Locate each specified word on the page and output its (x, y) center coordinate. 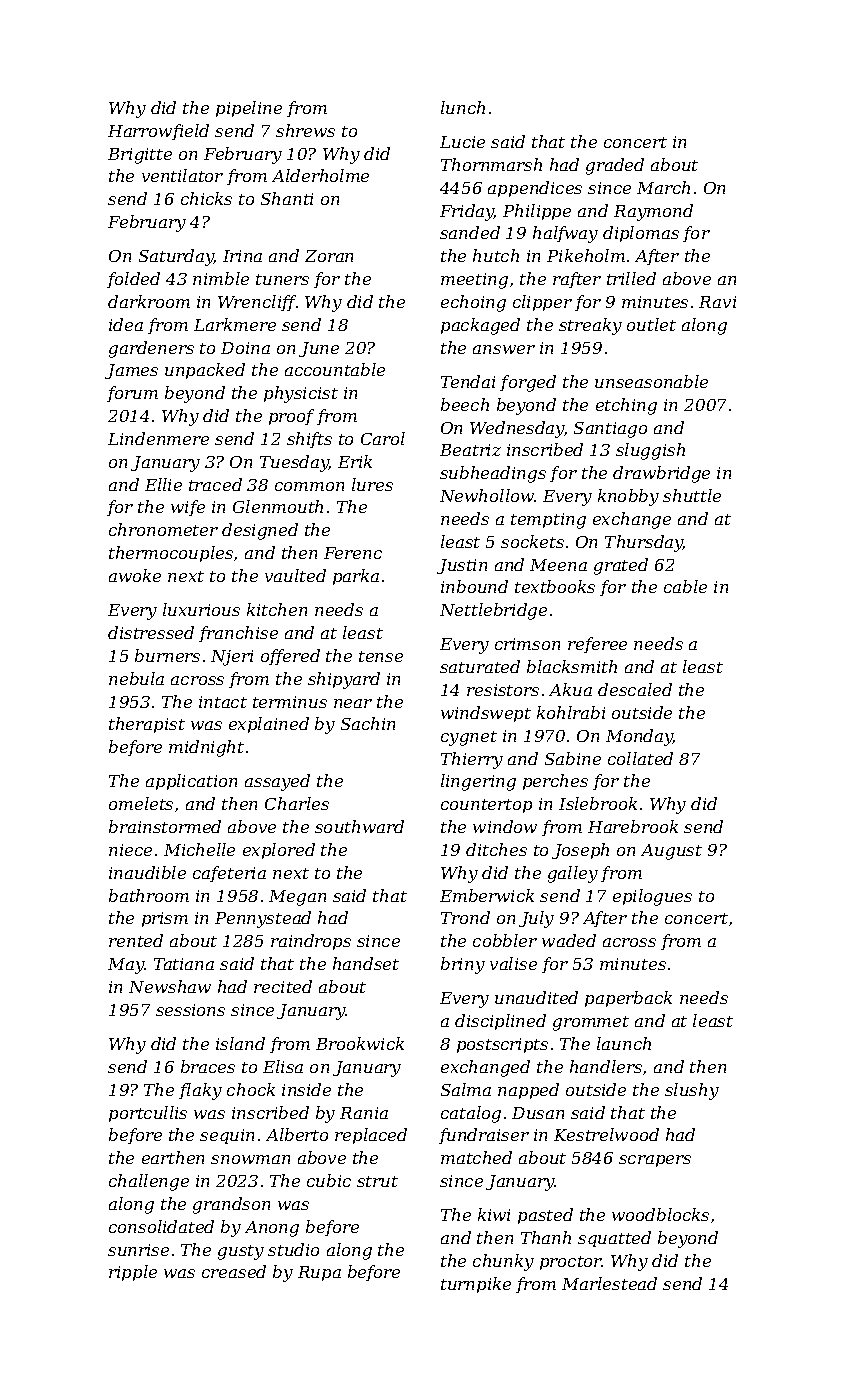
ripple (133, 1273)
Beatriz (470, 450)
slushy (692, 1091)
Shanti (287, 198)
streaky (590, 326)
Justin (462, 566)
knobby (628, 497)
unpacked (205, 371)
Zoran (329, 256)
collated (640, 758)
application (191, 782)
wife (188, 508)
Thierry (472, 760)
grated (621, 566)
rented (136, 940)
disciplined (500, 1022)
